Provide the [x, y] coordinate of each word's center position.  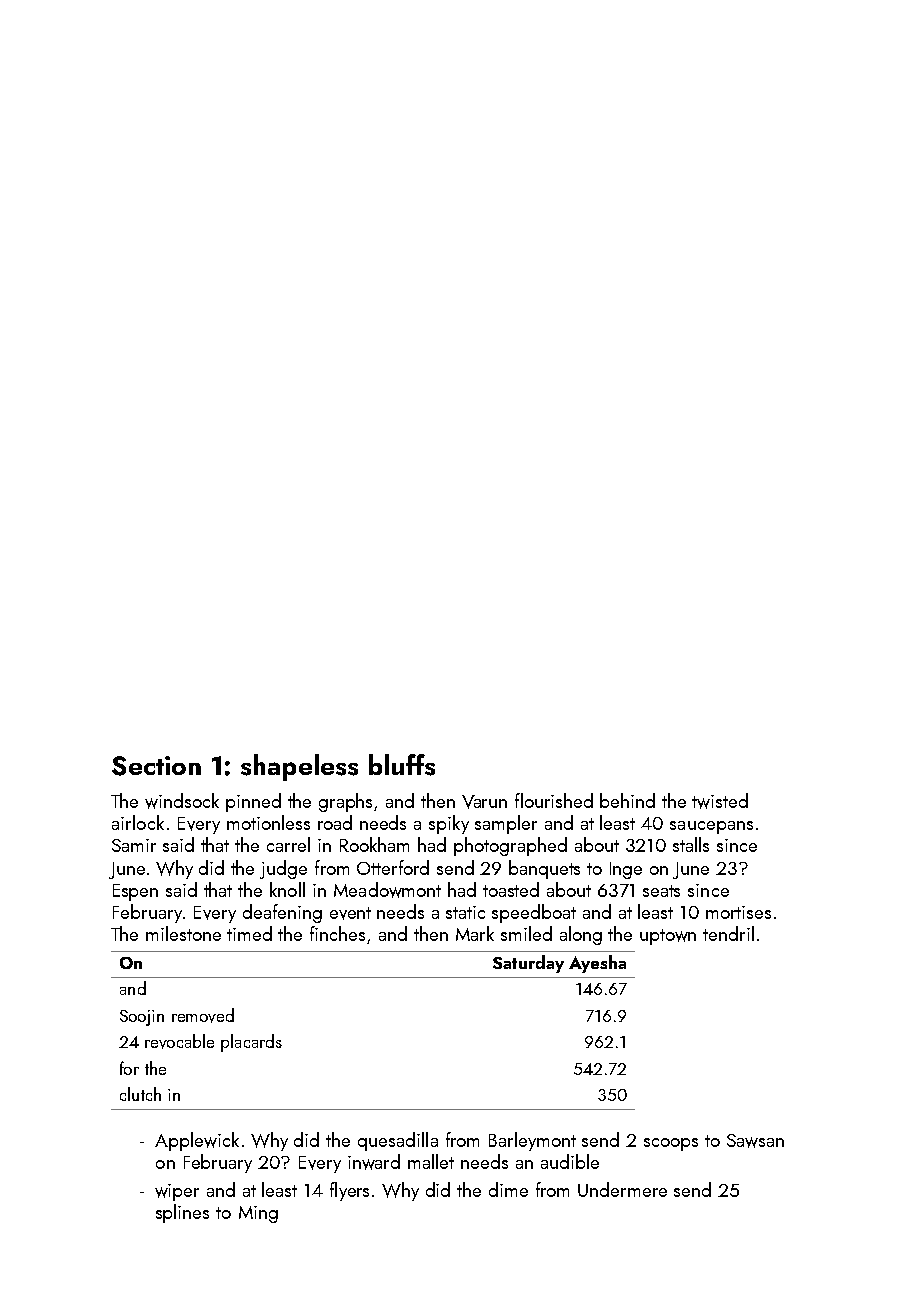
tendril [728, 933]
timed [249, 933]
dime [508, 1189]
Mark [475, 933]
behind [627, 800]
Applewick [197, 1141]
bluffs [402, 765]
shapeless [299, 767]
